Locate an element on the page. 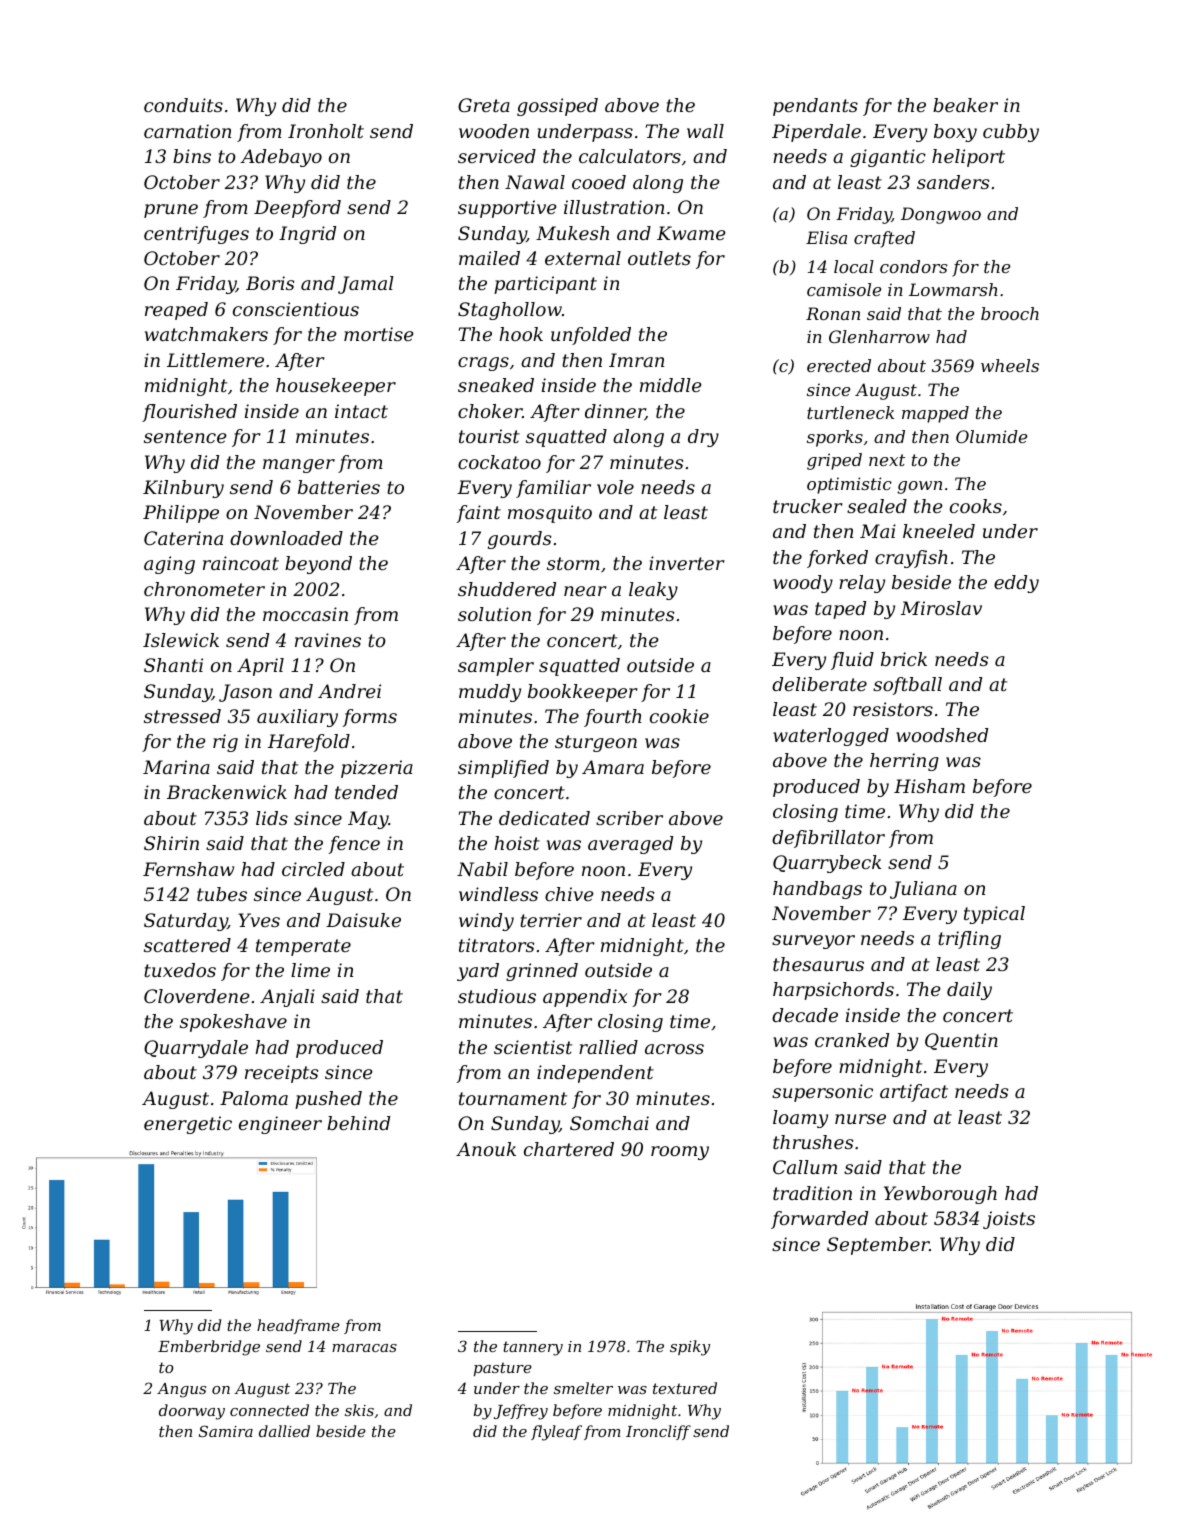 The height and width of the image is (1537, 1188). beaker is located at coordinates (965, 105).
